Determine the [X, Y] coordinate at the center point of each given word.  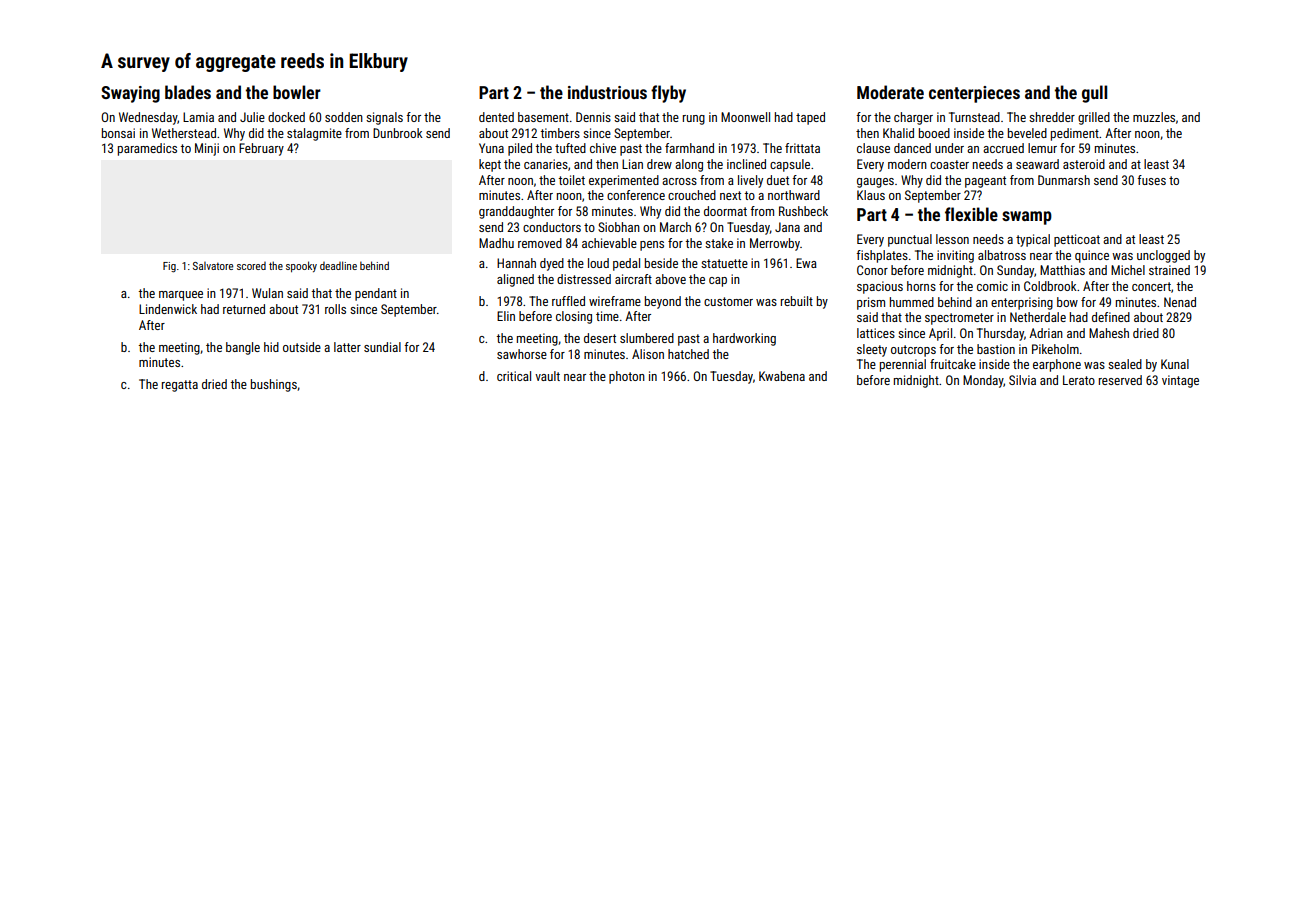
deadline [338, 265]
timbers [560, 133]
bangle [243, 348]
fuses [1151, 180]
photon [627, 377]
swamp [1027, 218]
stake [719, 243]
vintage [1180, 381]
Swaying [130, 94]
